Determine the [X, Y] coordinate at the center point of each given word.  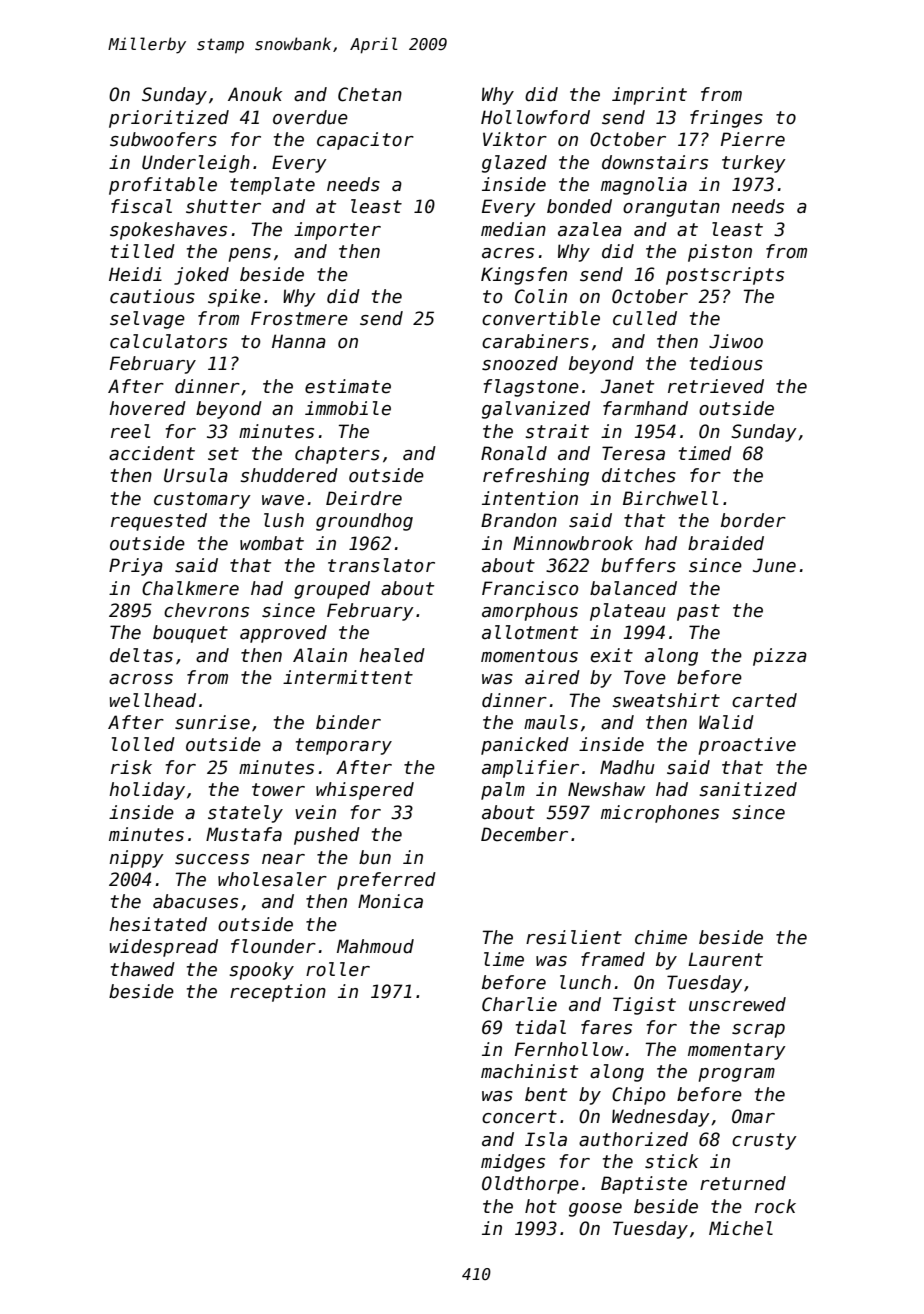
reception [278, 993]
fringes [726, 119]
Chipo [638, 1096]
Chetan [370, 94]
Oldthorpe [530, 1185]
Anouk [255, 94]
